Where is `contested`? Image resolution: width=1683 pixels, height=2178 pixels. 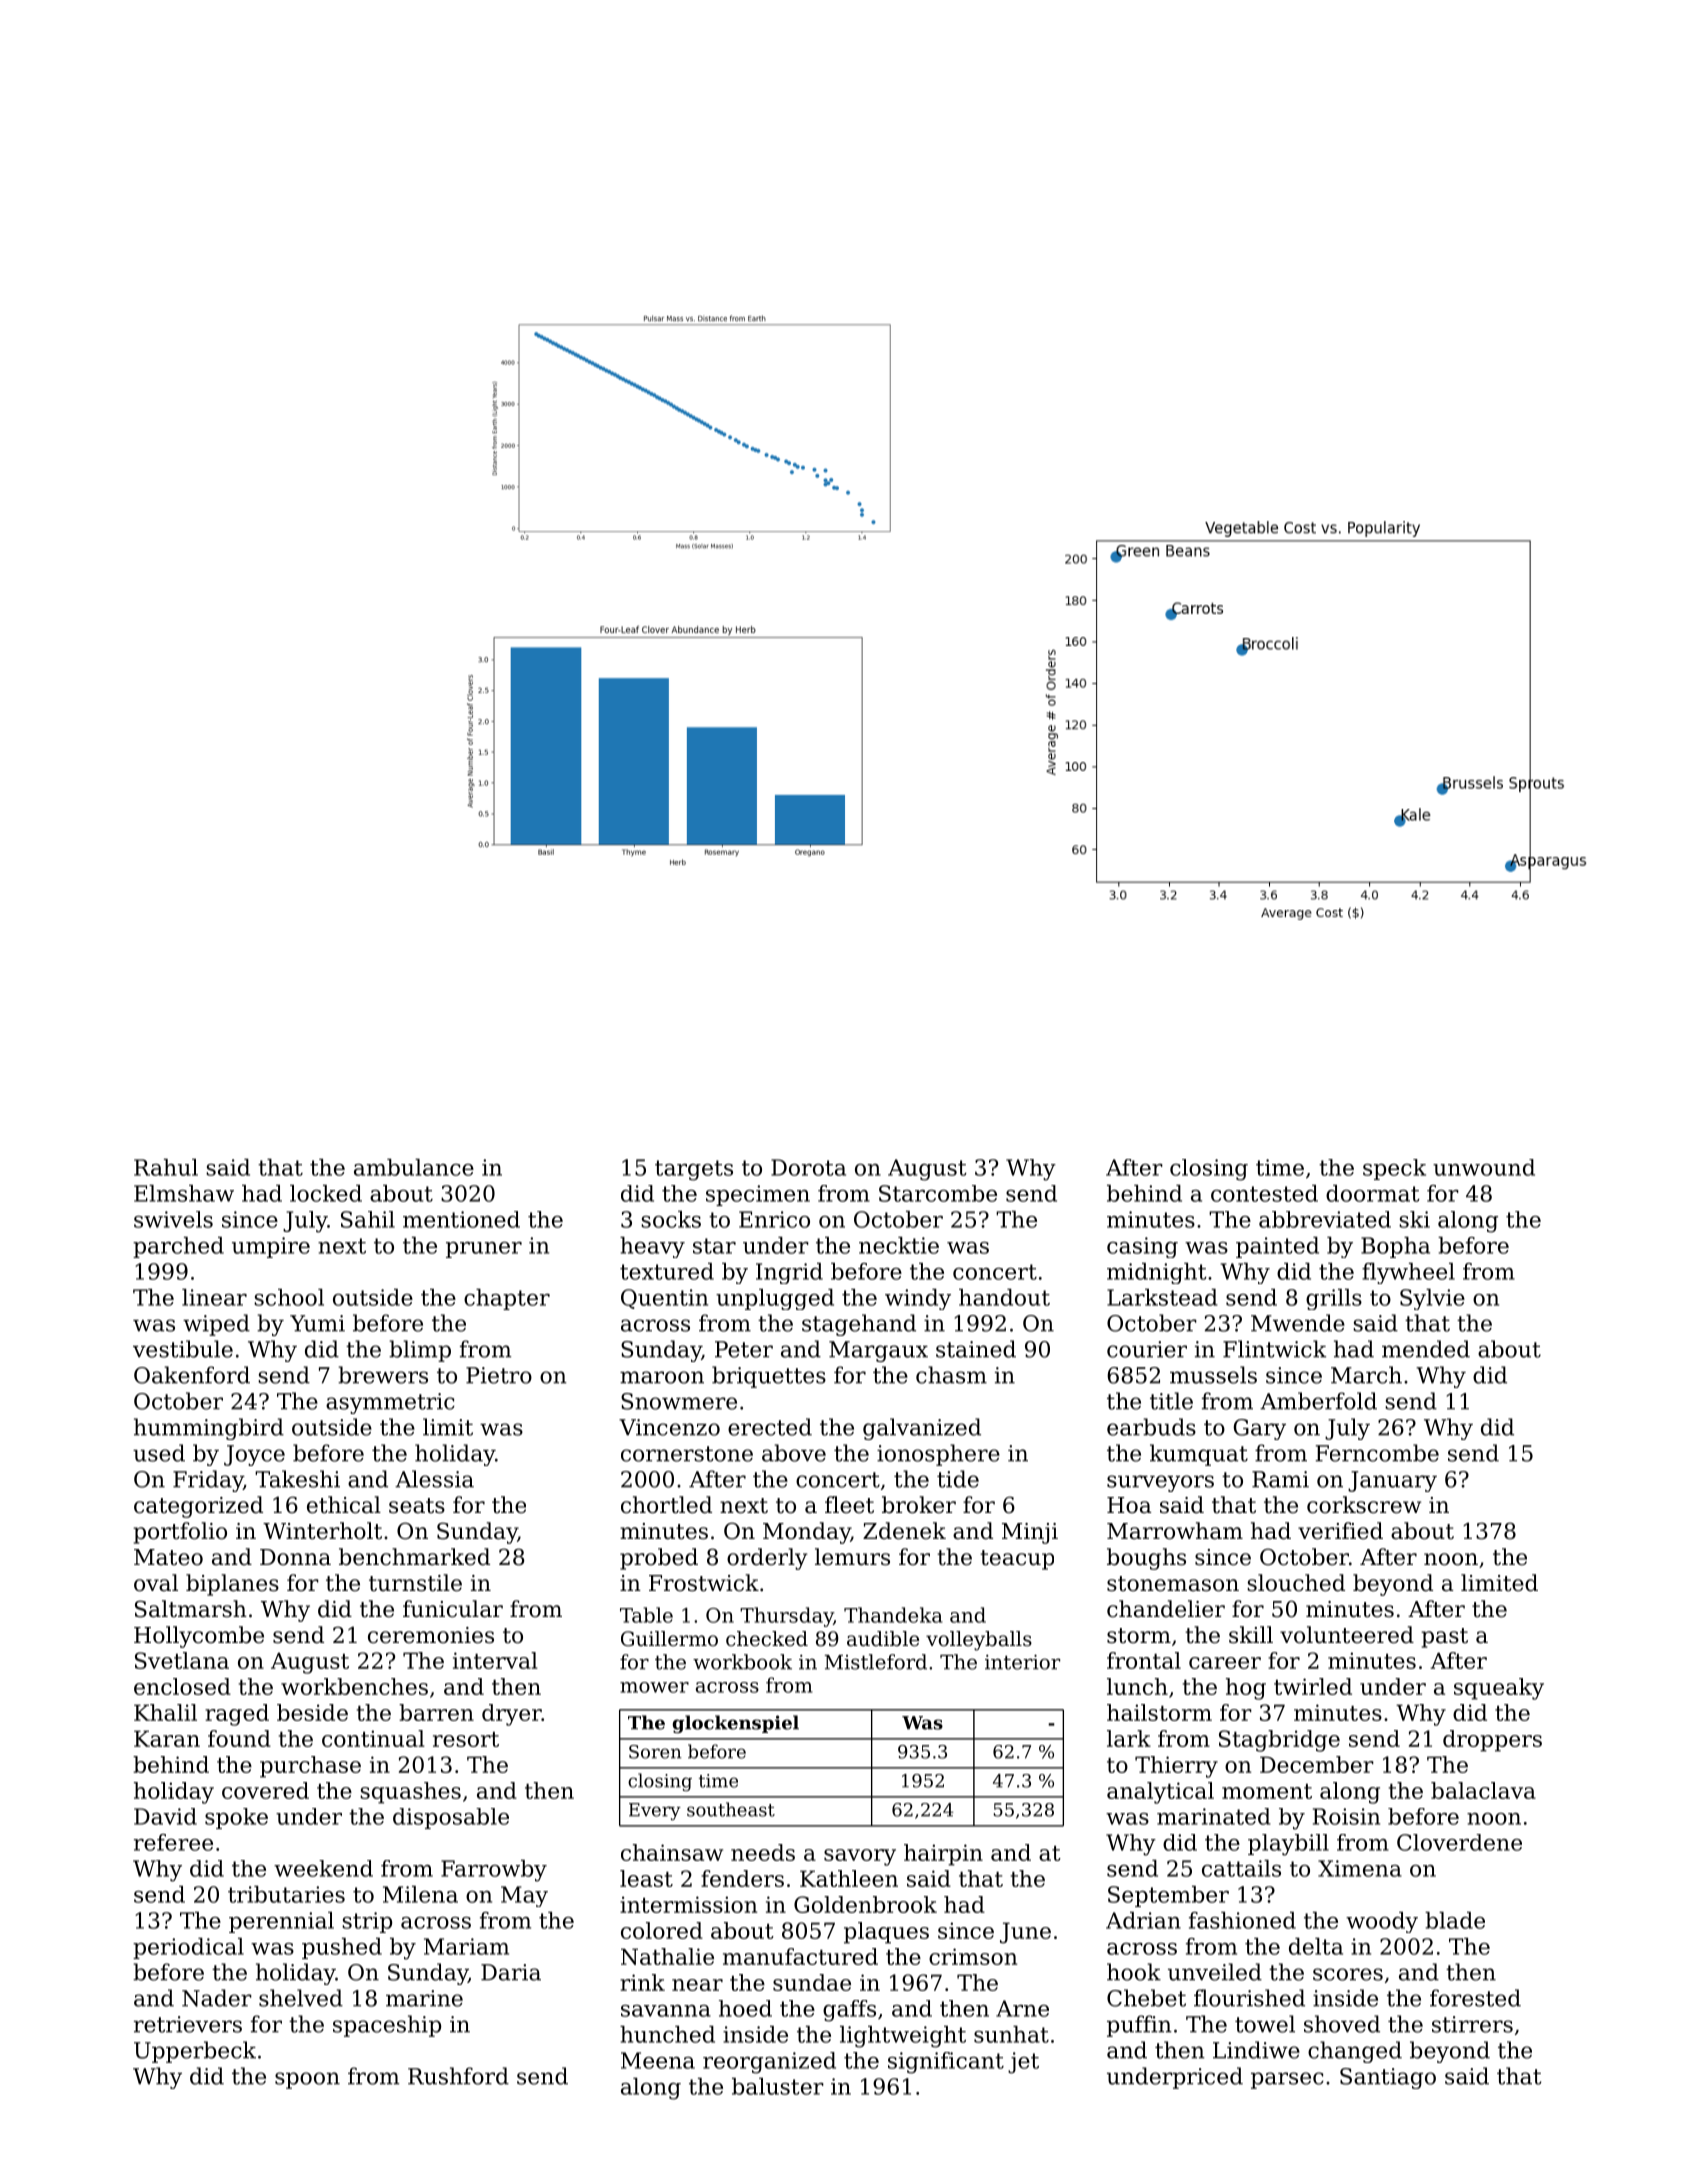 contested is located at coordinates (1264, 1193).
